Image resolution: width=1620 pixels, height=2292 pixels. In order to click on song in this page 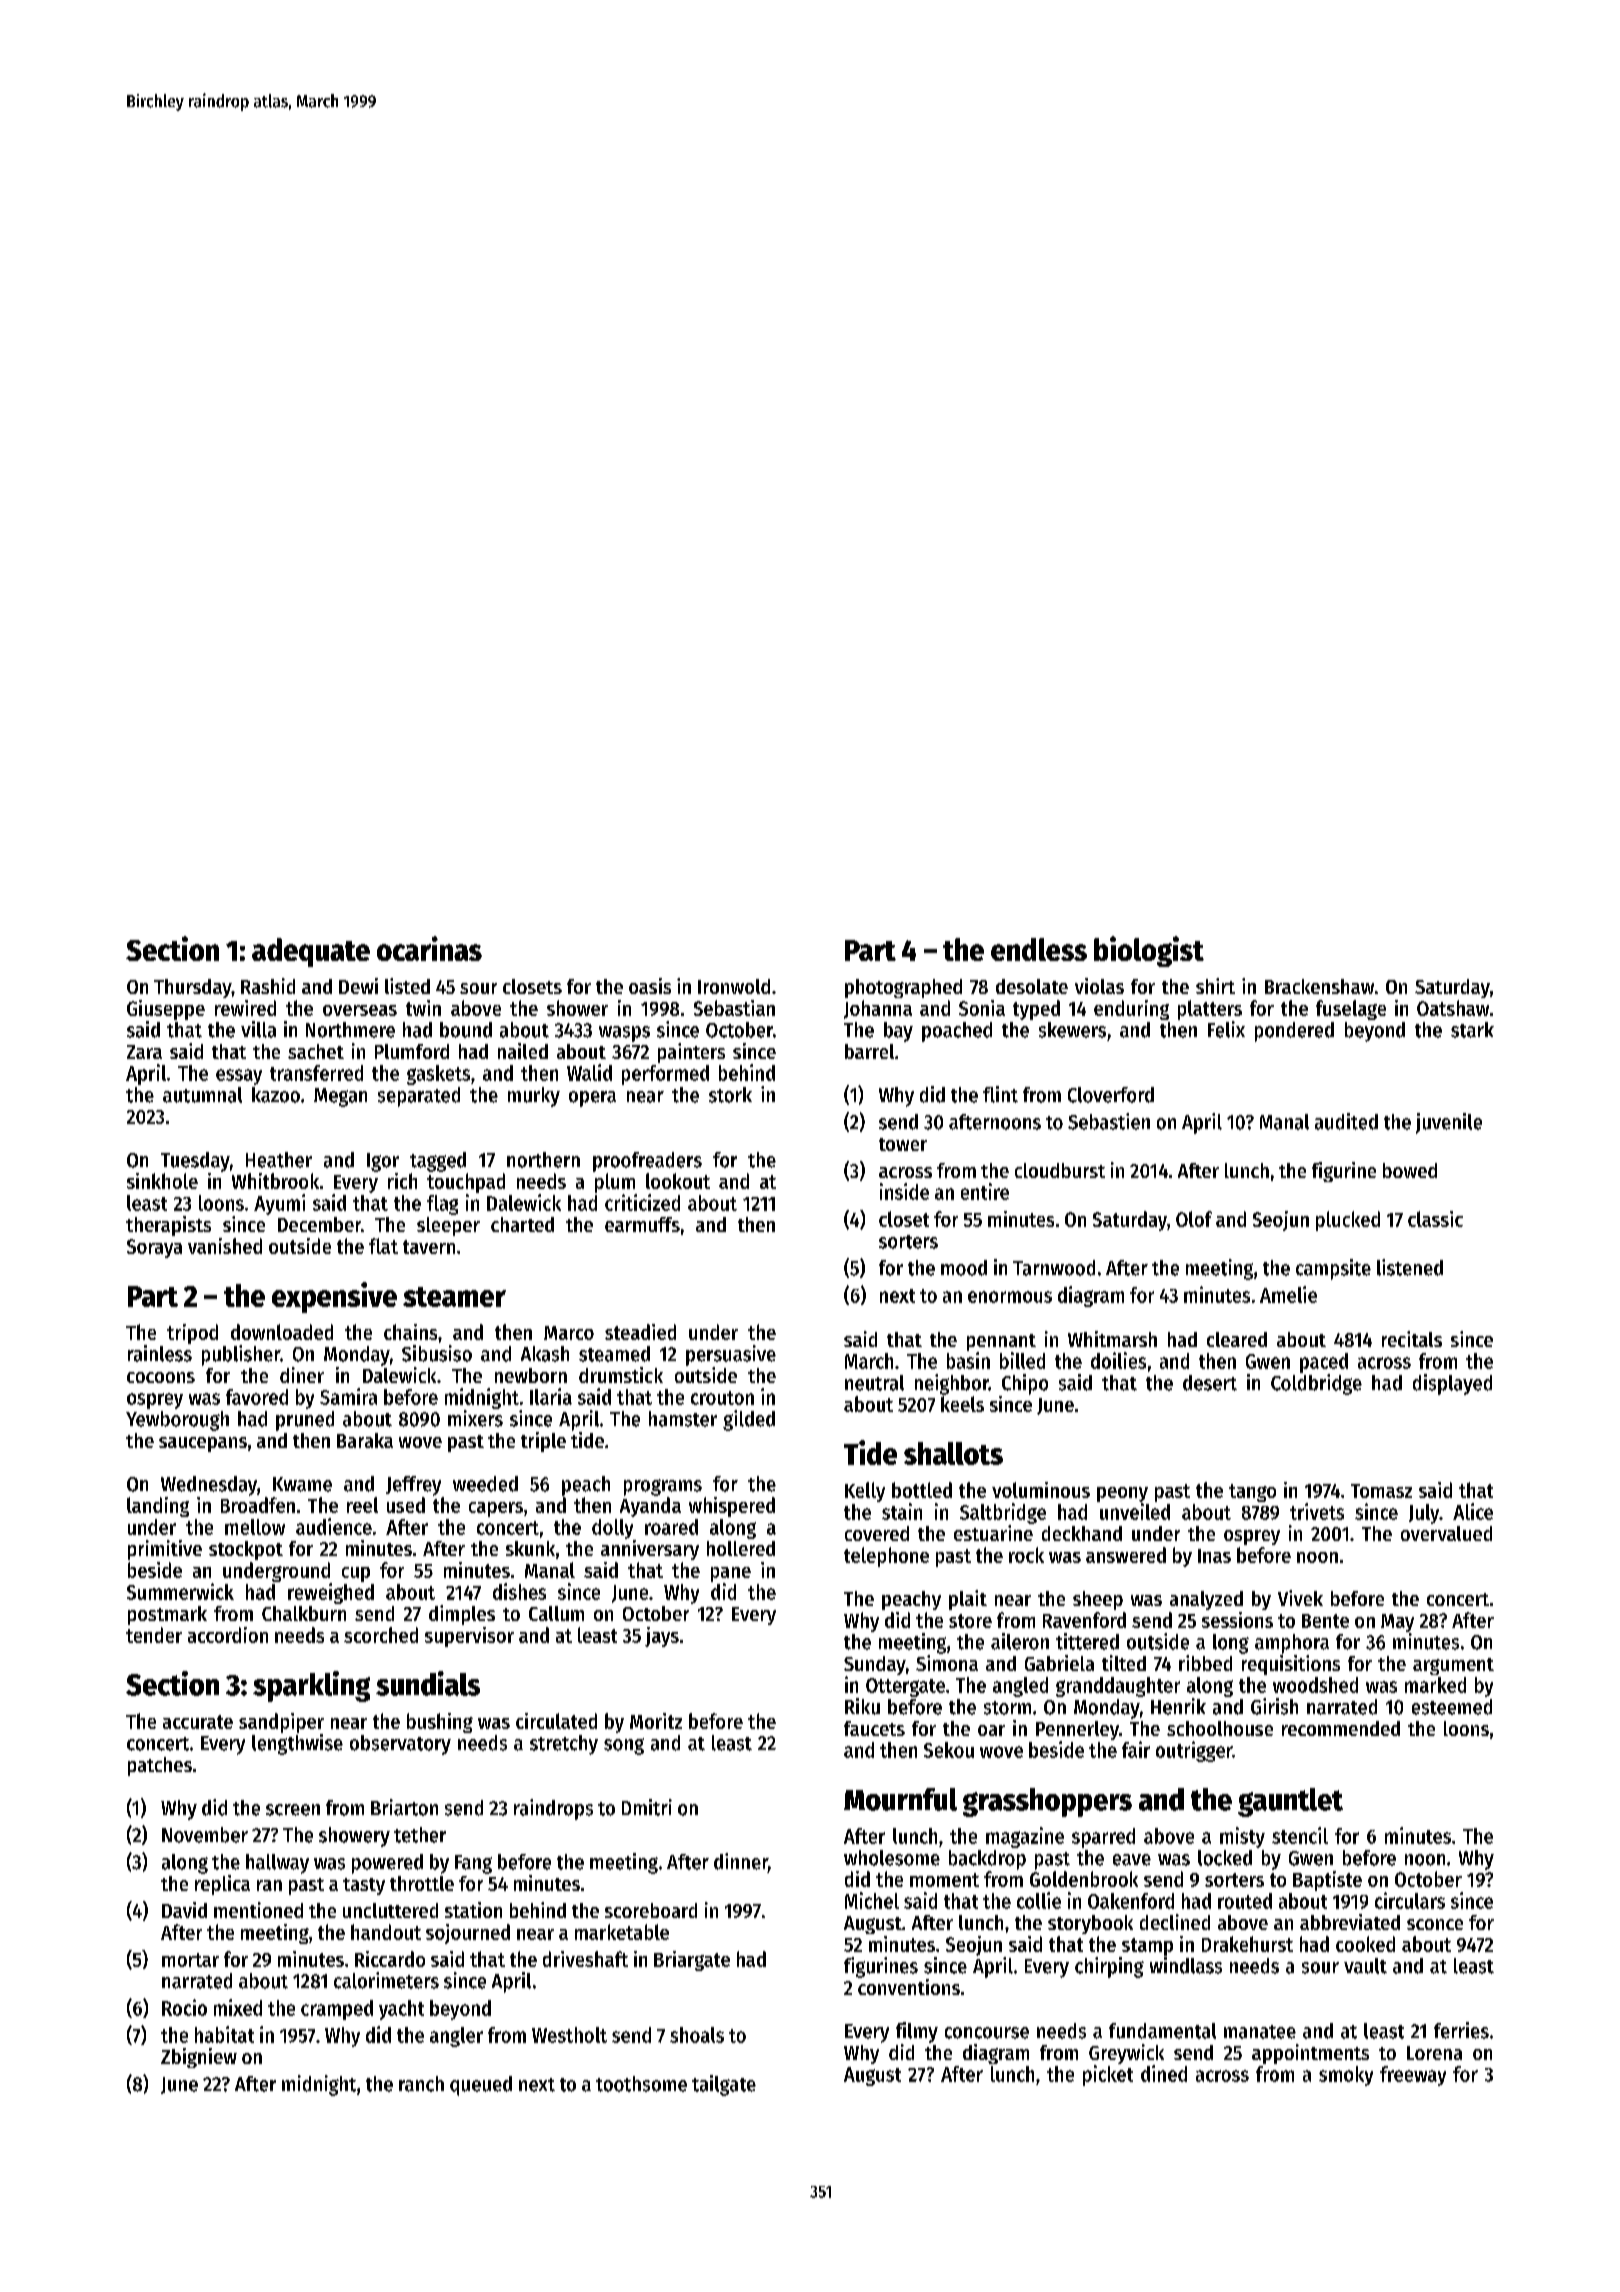, I will do `click(624, 1746)`.
